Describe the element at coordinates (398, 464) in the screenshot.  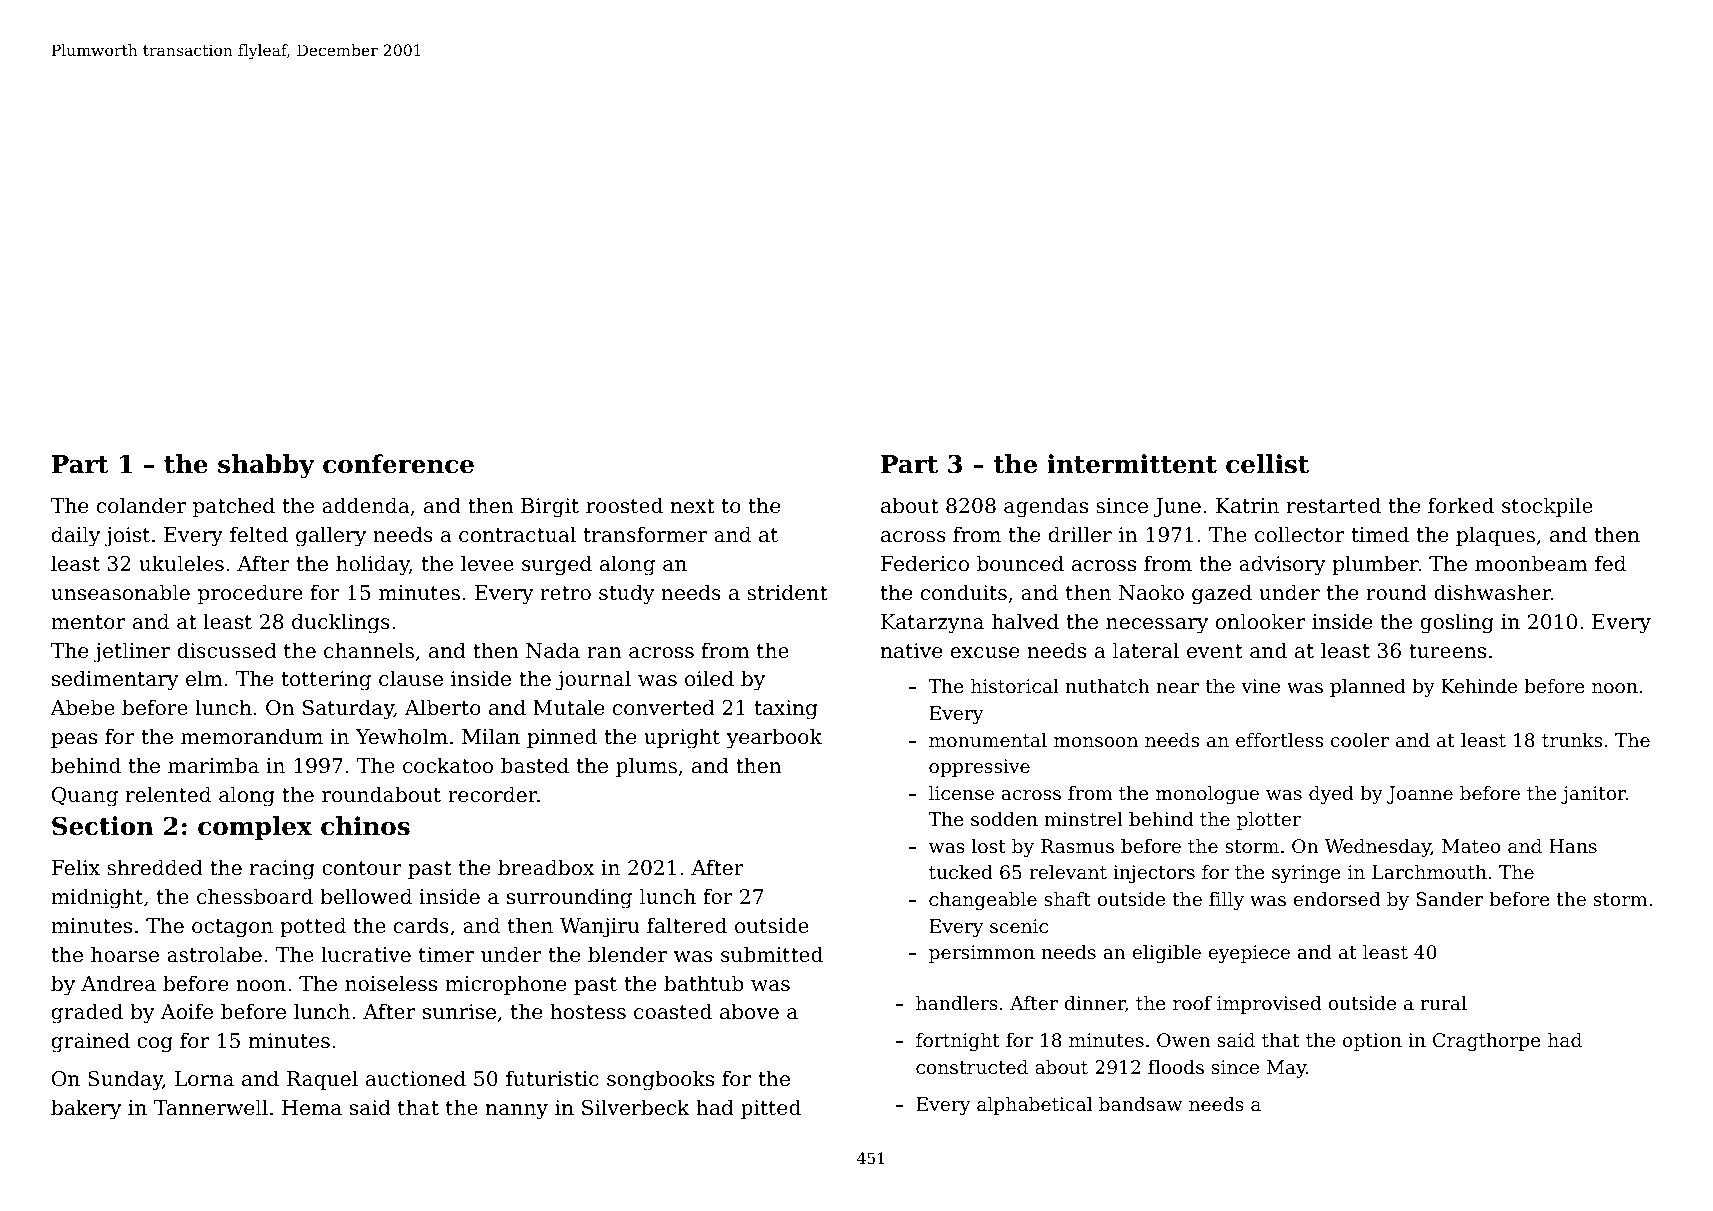
I see `conference` at that location.
